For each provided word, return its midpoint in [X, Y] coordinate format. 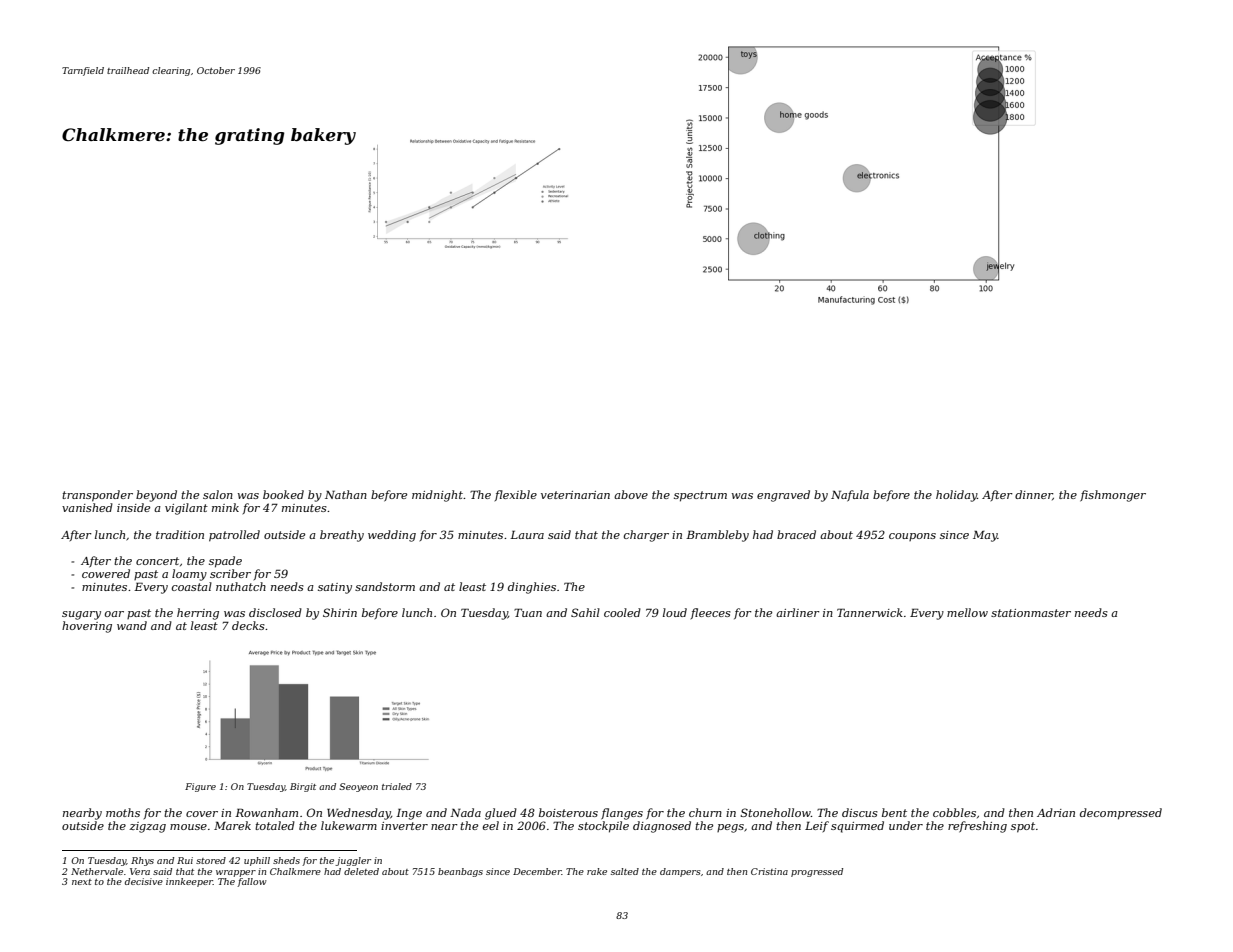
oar [114, 614]
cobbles [954, 812]
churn [705, 812]
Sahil [585, 612]
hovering [87, 627]
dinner [1034, 495]
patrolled [234, 536]
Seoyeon [358, 787]
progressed [817, 872]
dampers [680, 872]
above [631, 494]
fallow [252, 882]
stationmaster [1031, 613]
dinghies [532, 588]
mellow [967, 612]
